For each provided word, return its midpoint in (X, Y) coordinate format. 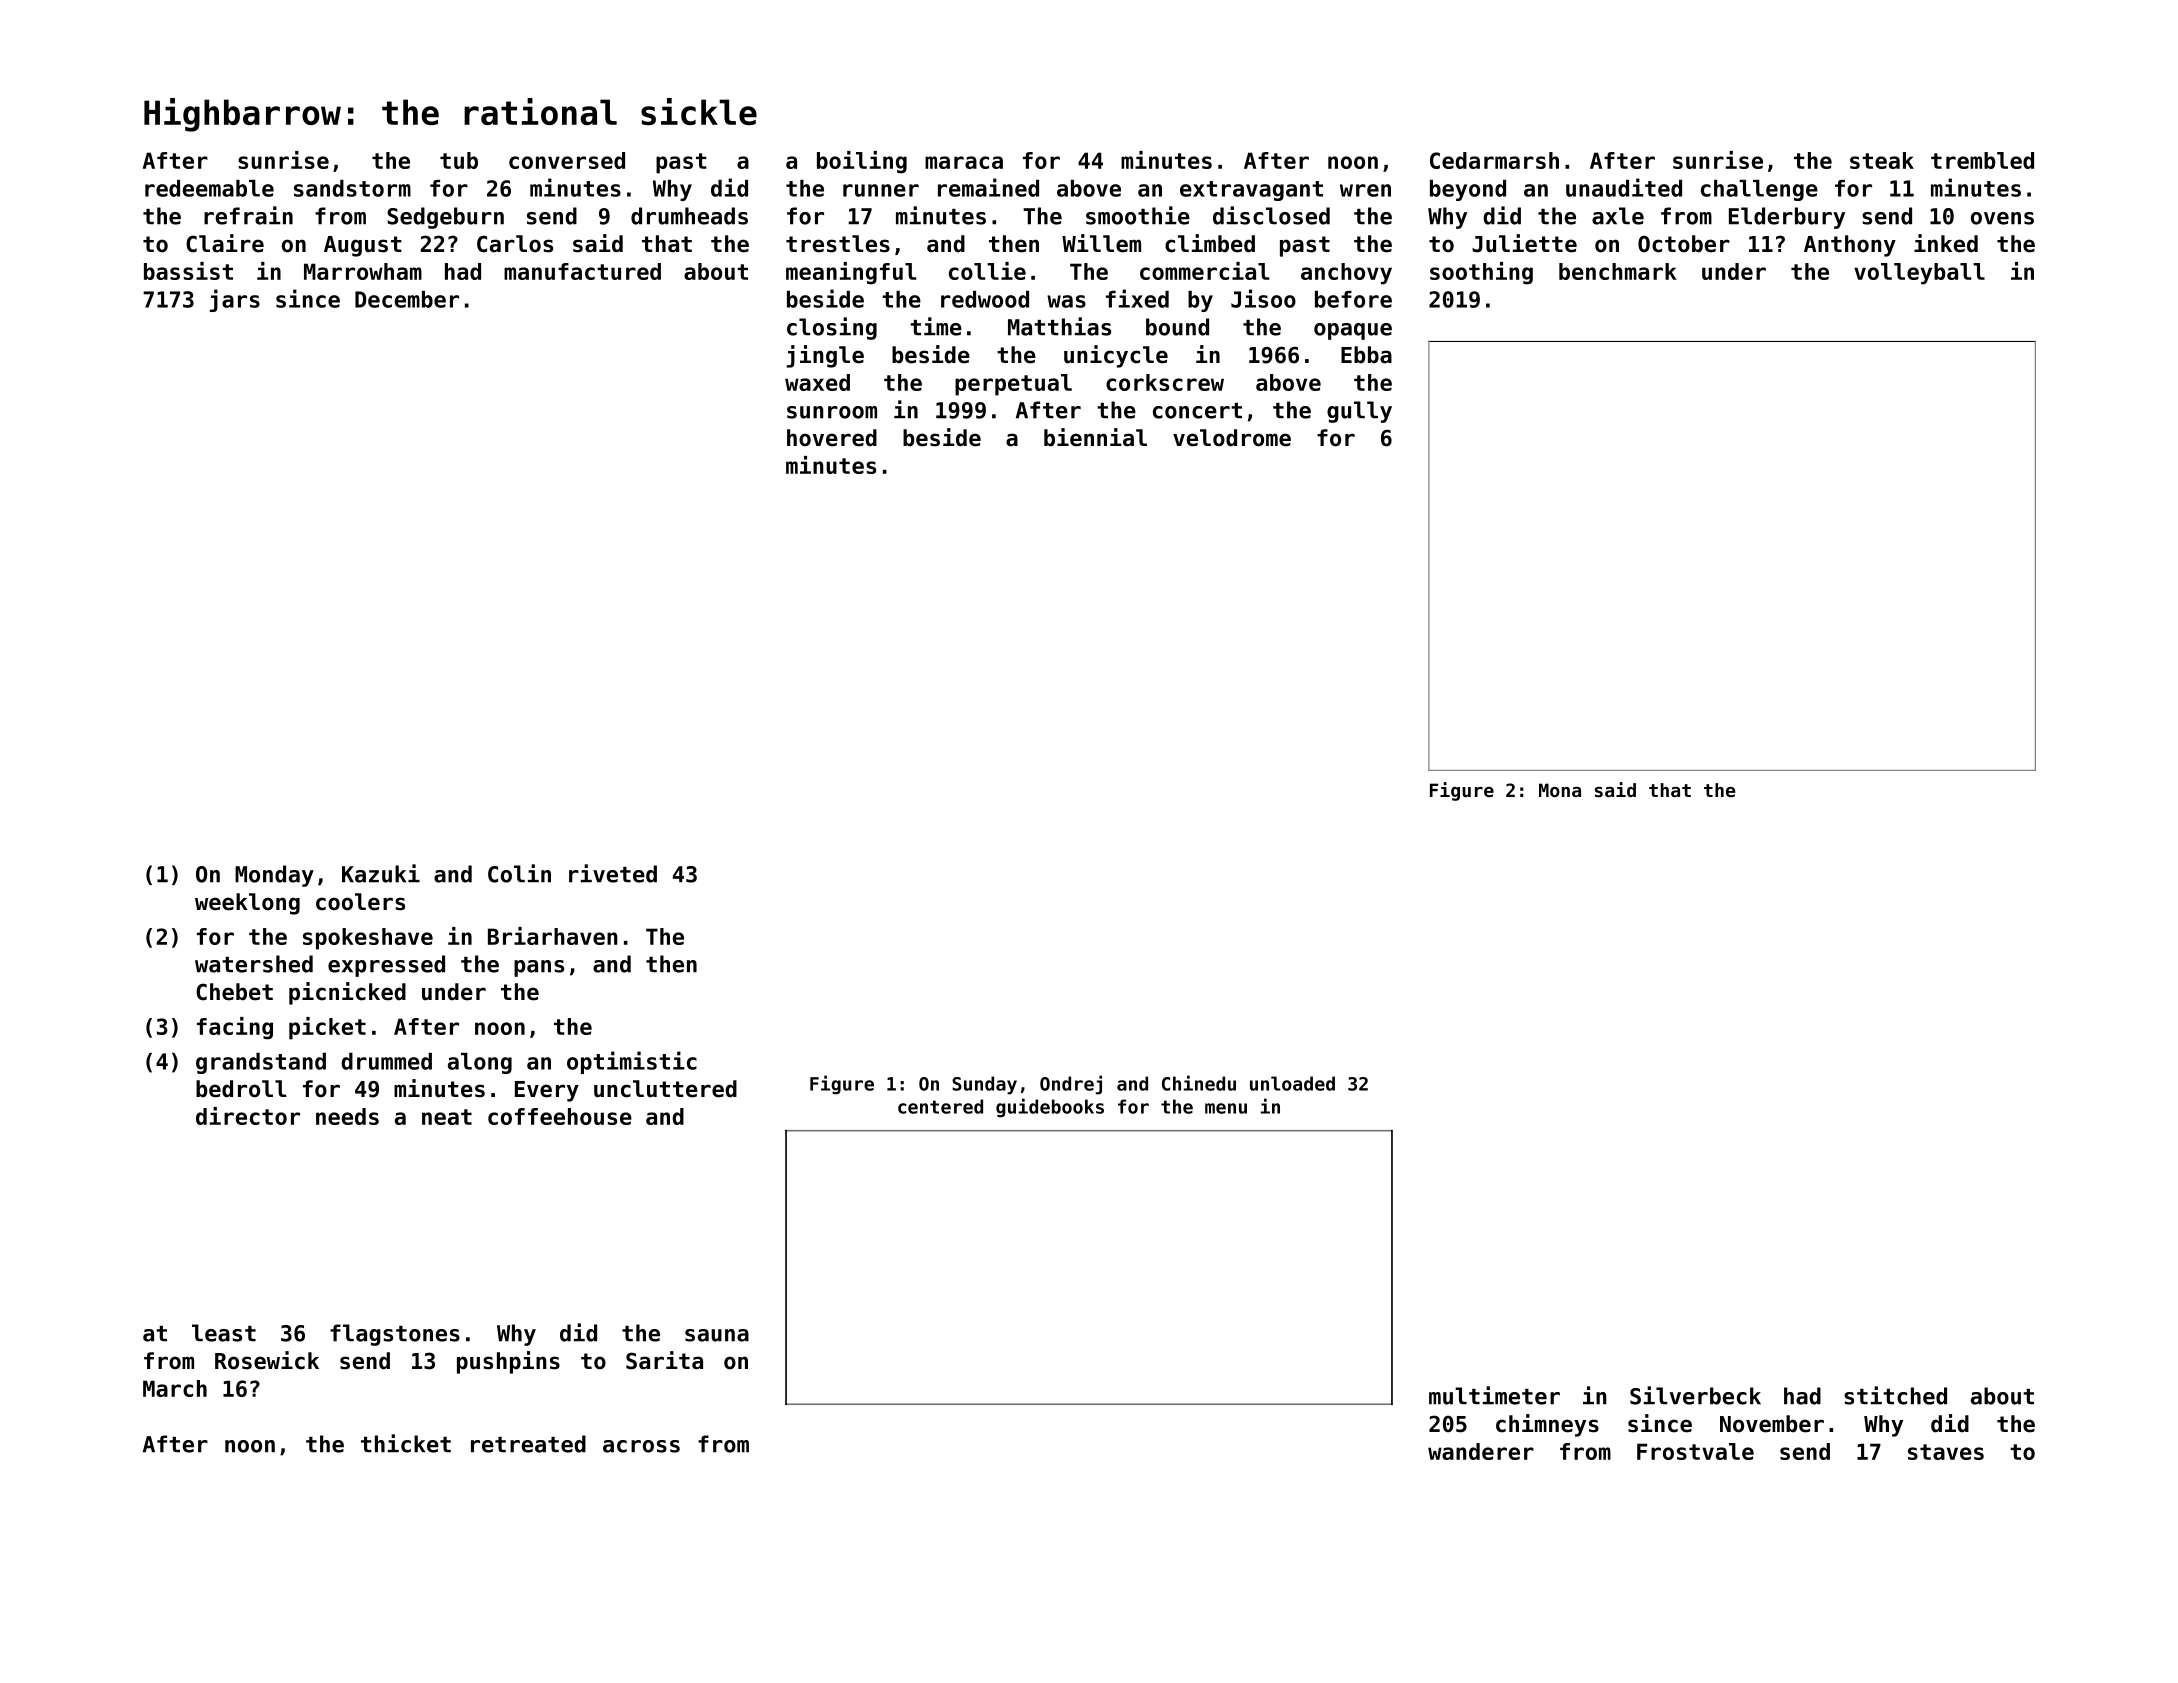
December (407, 299)
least (224, 1333)
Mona (1560, 790)
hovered (832, 438)
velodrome (1232, 438)
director (248, 1116)
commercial (1205, 271)
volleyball (1919, 274)
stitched (1895, 1395)
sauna (717, 1335)
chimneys (1547, 1425)
